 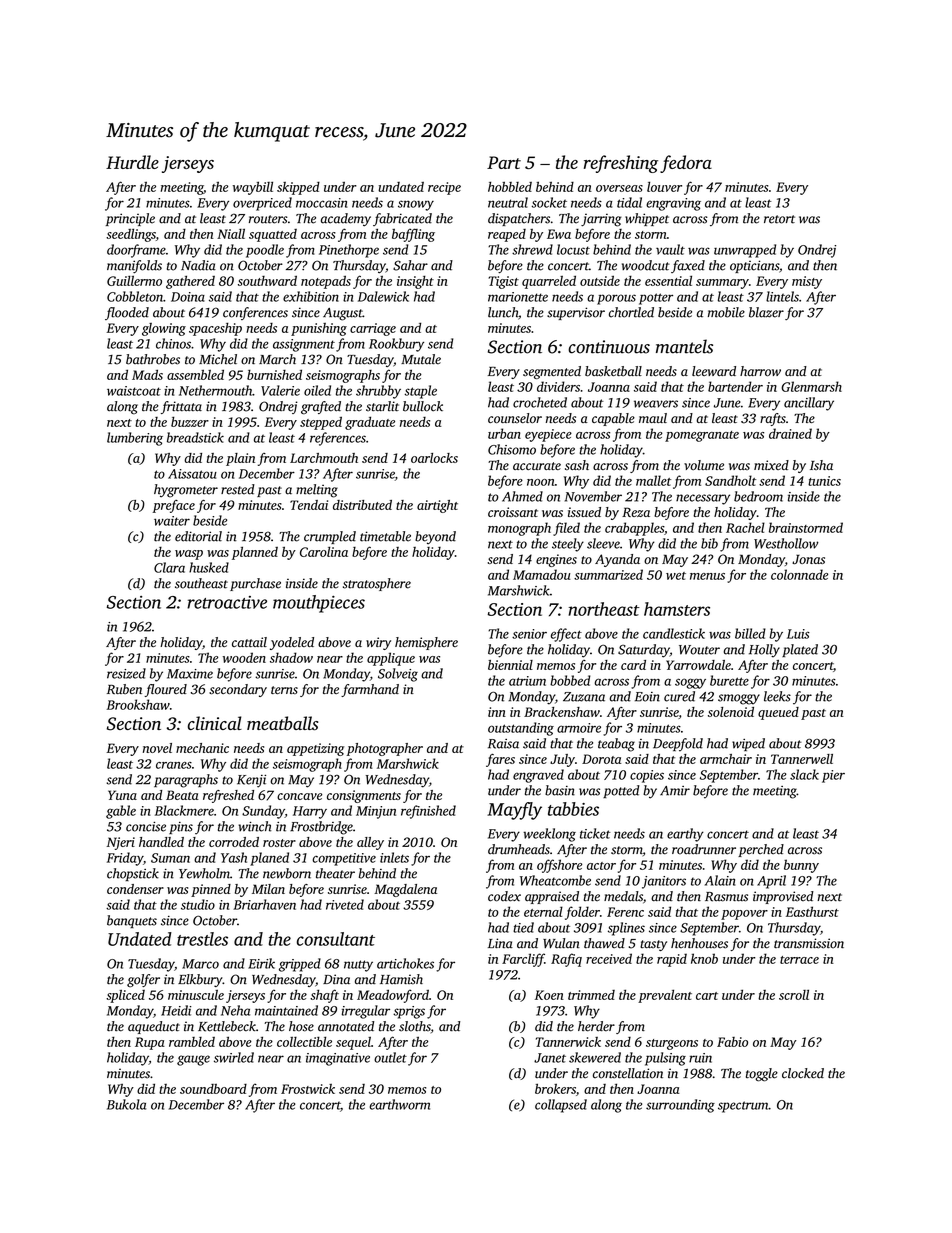 What do you see at coordinates (126, 1104) in the screenshot?
I see `Bukola` at bounding box center [126, 1104].
